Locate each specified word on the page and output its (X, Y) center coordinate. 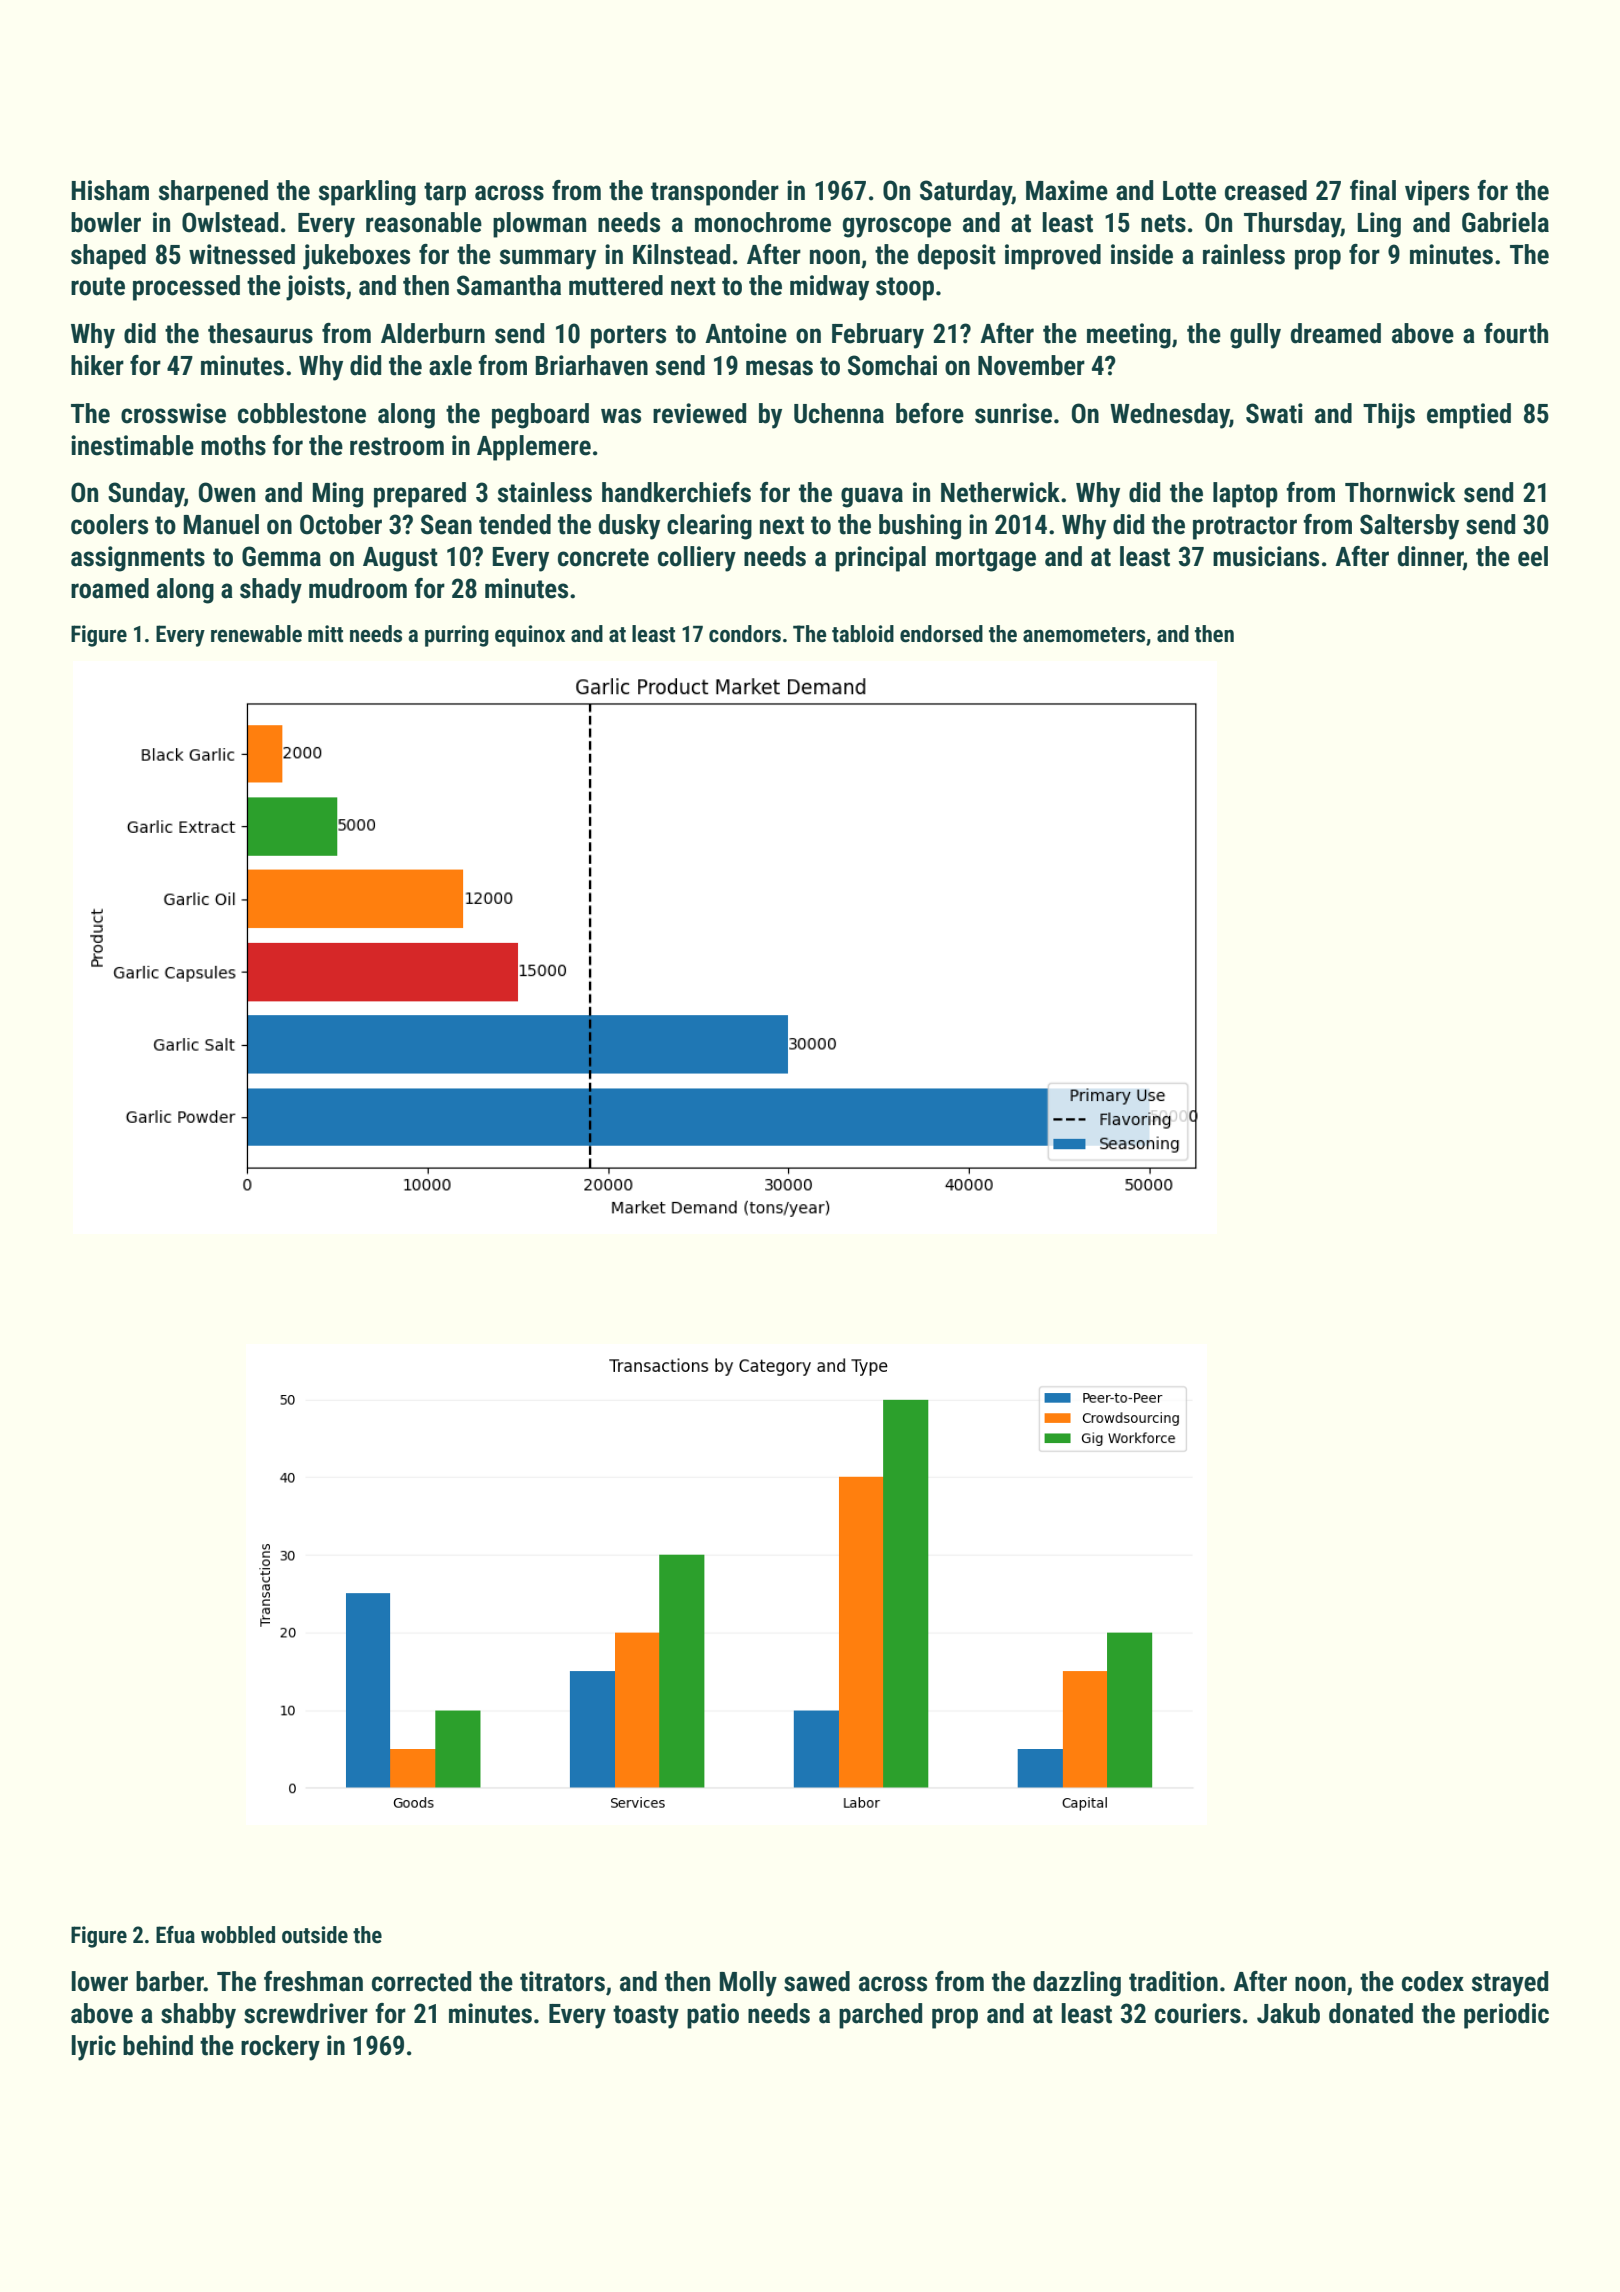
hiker (97, 365)
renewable (256, 634)
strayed (1510, 1984)
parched (880, 2016)
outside (315, 1935)
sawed (817, 1981)
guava (872, 497)
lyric (93, 2048)
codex (1433, 1981)
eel (1533, 556)
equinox (530, 636)
